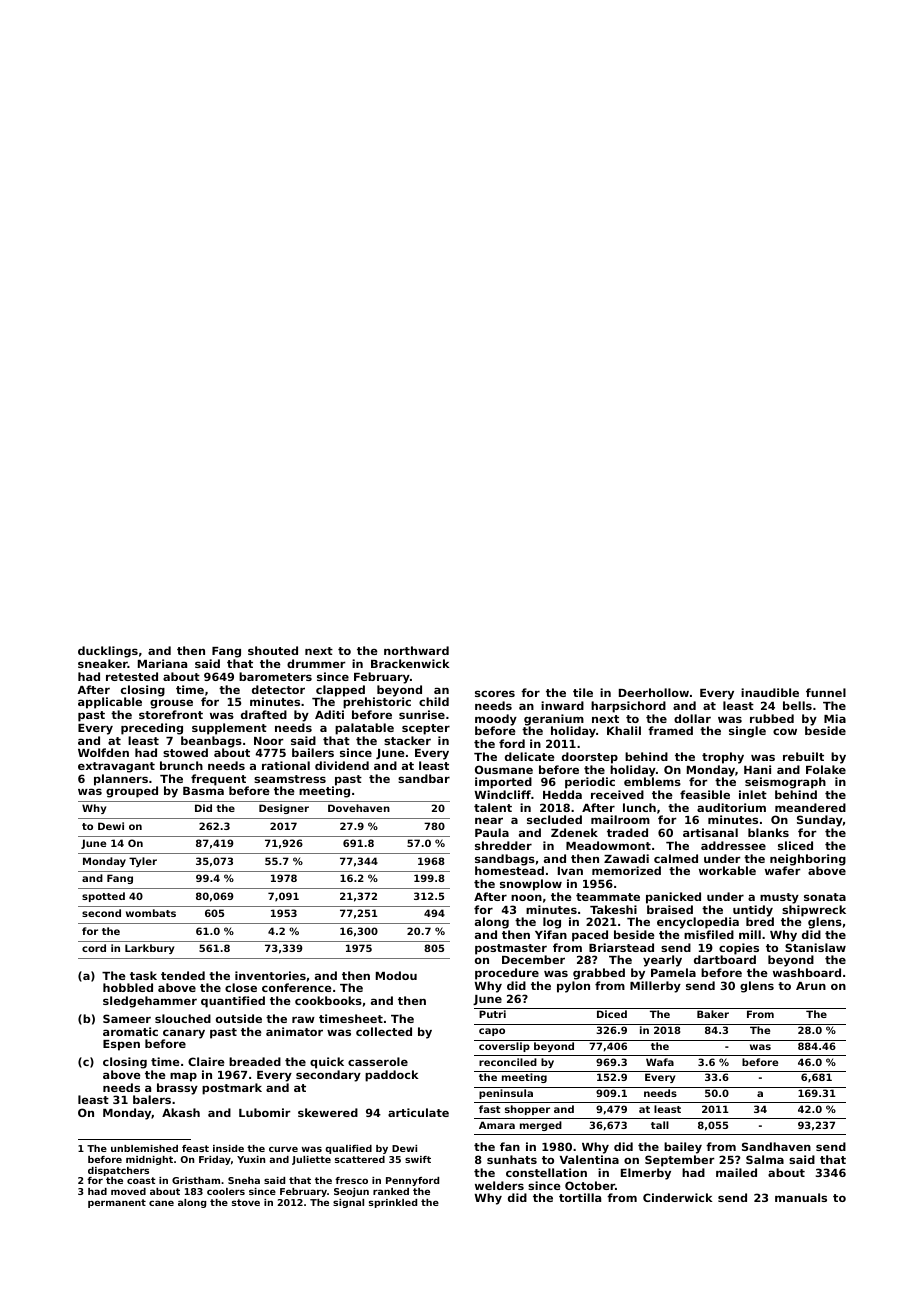  What do you see at coordinates (504, 769) in the page?
I see `Ousmane` at bounding box center [504, 769].
